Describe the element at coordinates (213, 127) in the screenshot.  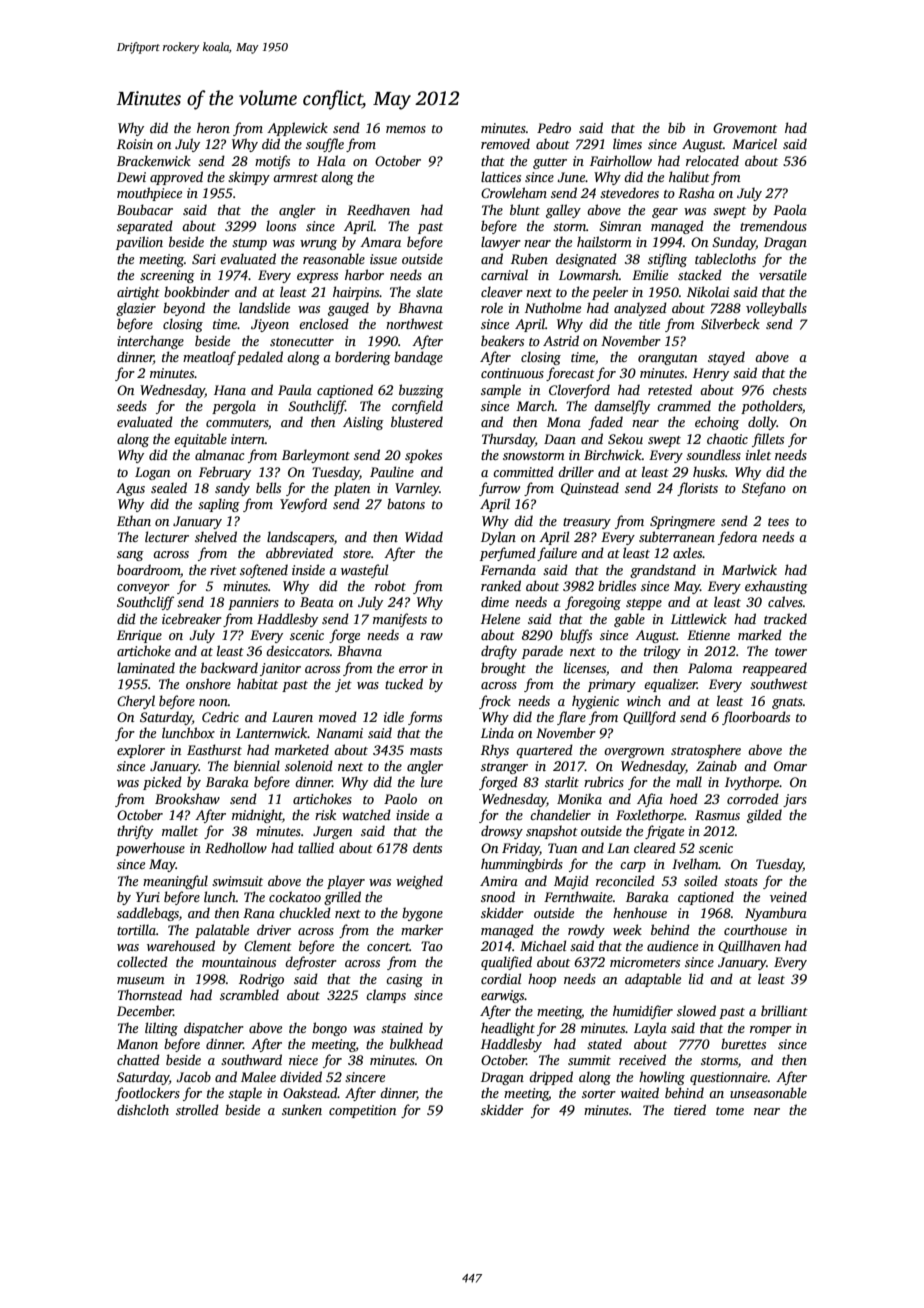
I see `heron` at that location.
